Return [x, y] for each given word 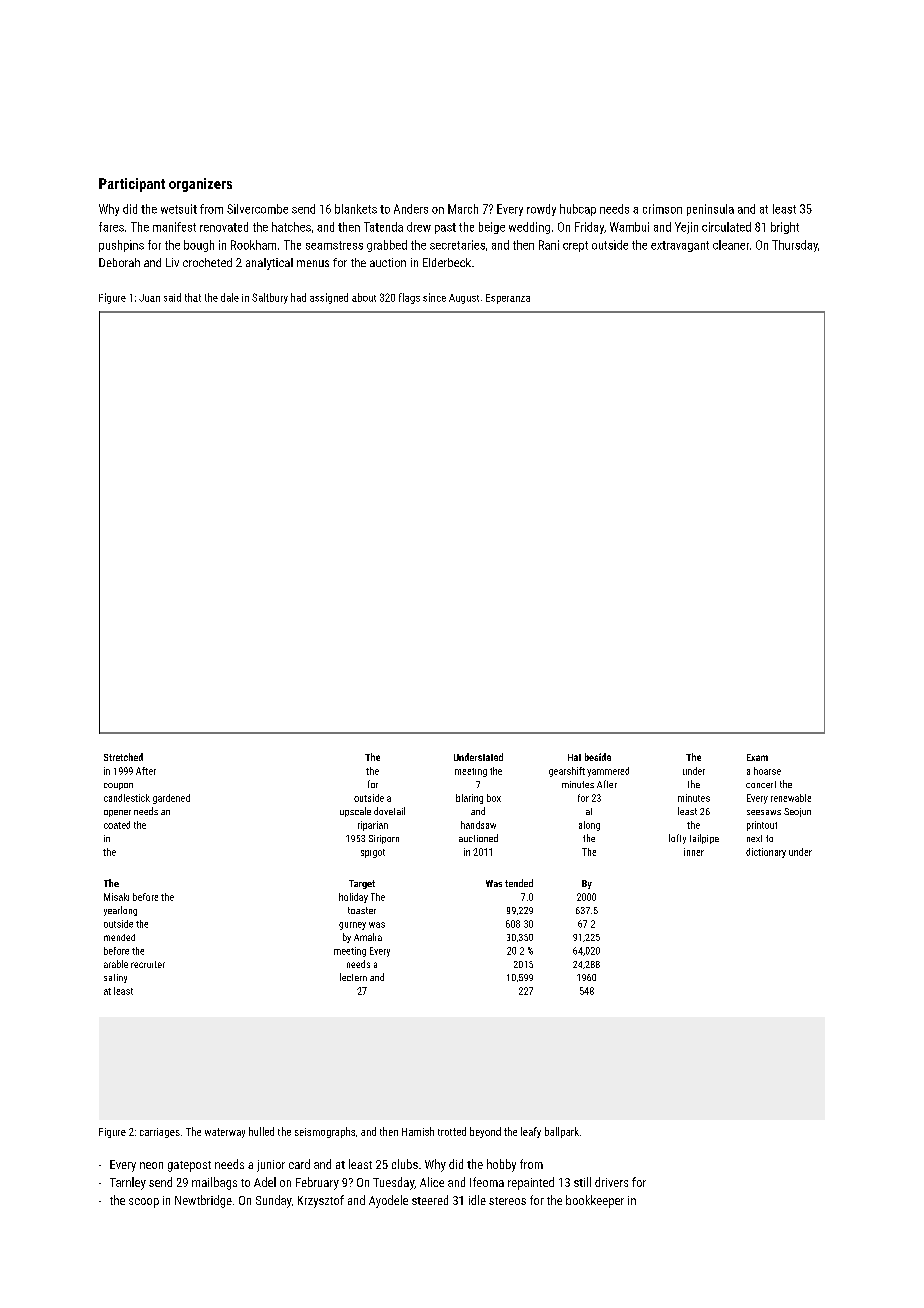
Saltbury [270, 298]
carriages [160, 1133]
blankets [356, 209]
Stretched [123, 757]
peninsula [710, 210]
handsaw [478, 825]
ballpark [562, 1132]
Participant [132, 185]
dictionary [766, 853]
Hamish [418, 1131]
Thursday [795, 246]
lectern [353, 977]
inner [694, 852]
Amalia [368, 937]
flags [409, 298]
